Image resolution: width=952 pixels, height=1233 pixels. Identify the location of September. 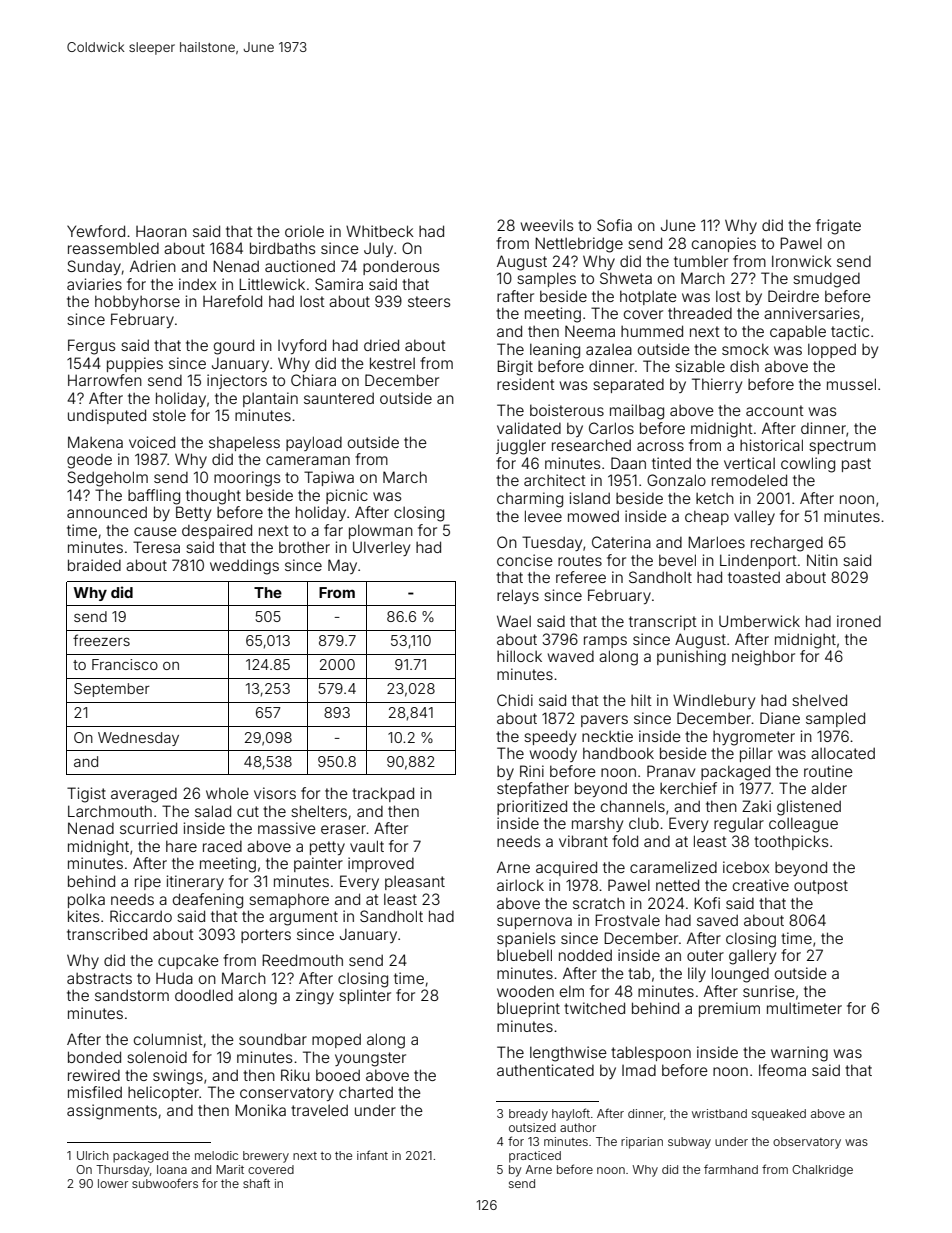
(112, 690).
